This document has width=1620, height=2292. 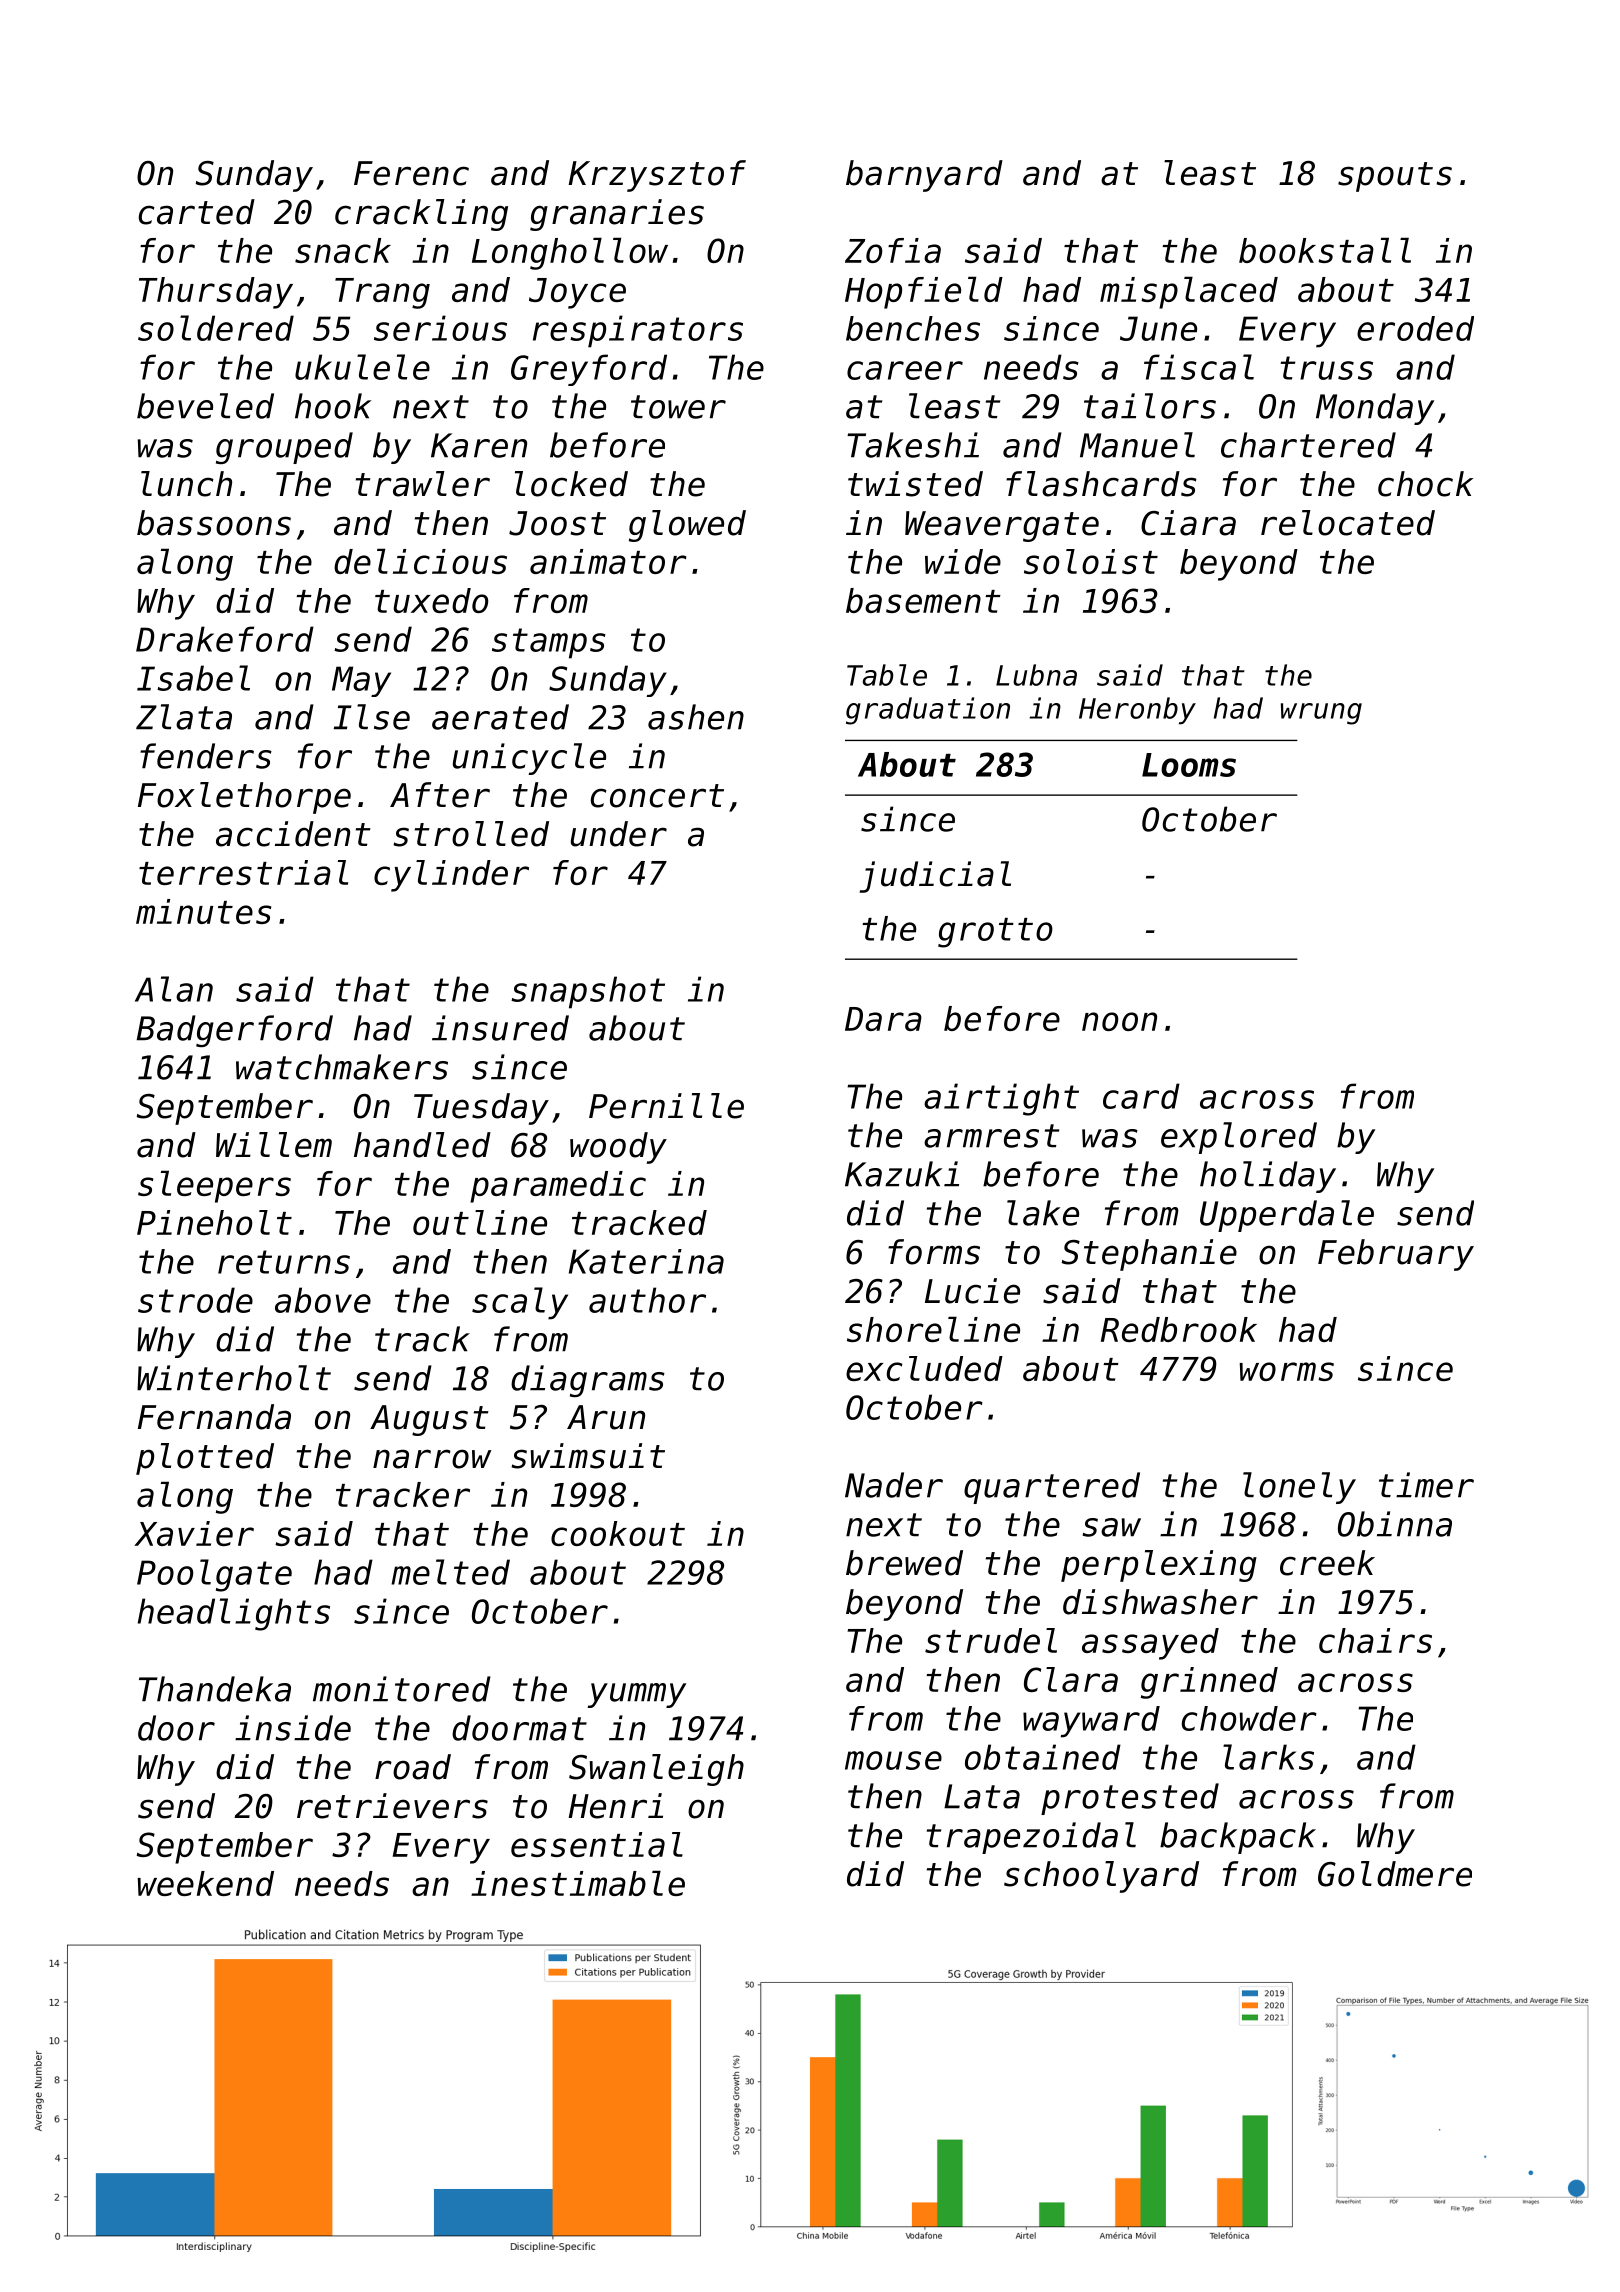 I want to click on brewed, so click(x=904, y=1563).
